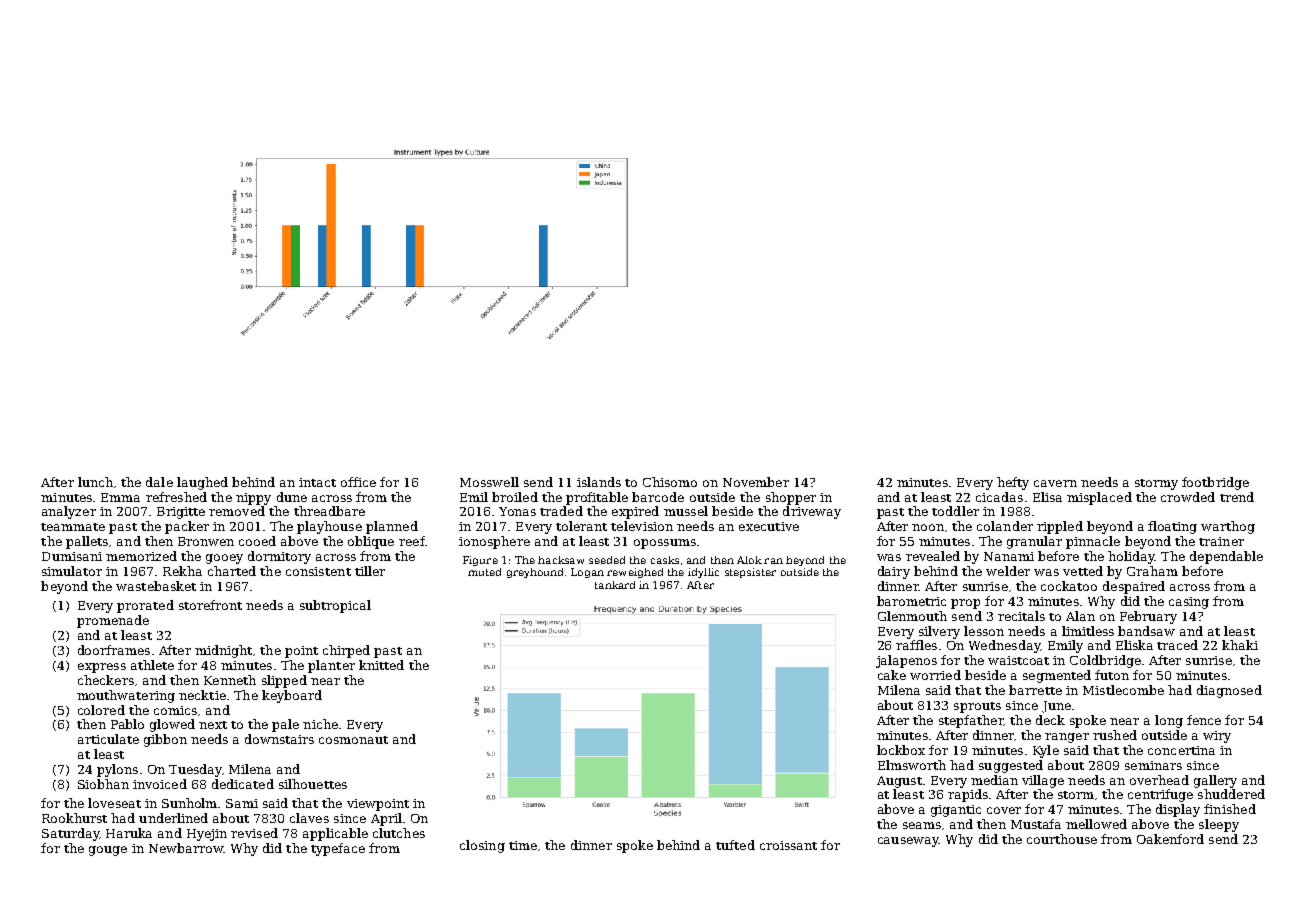 This screenshot has width=1308, height=924. What do you see at coordinates (971, 721) in the screenshot?
I see `stepfather` at bounding box center [971, 721].
